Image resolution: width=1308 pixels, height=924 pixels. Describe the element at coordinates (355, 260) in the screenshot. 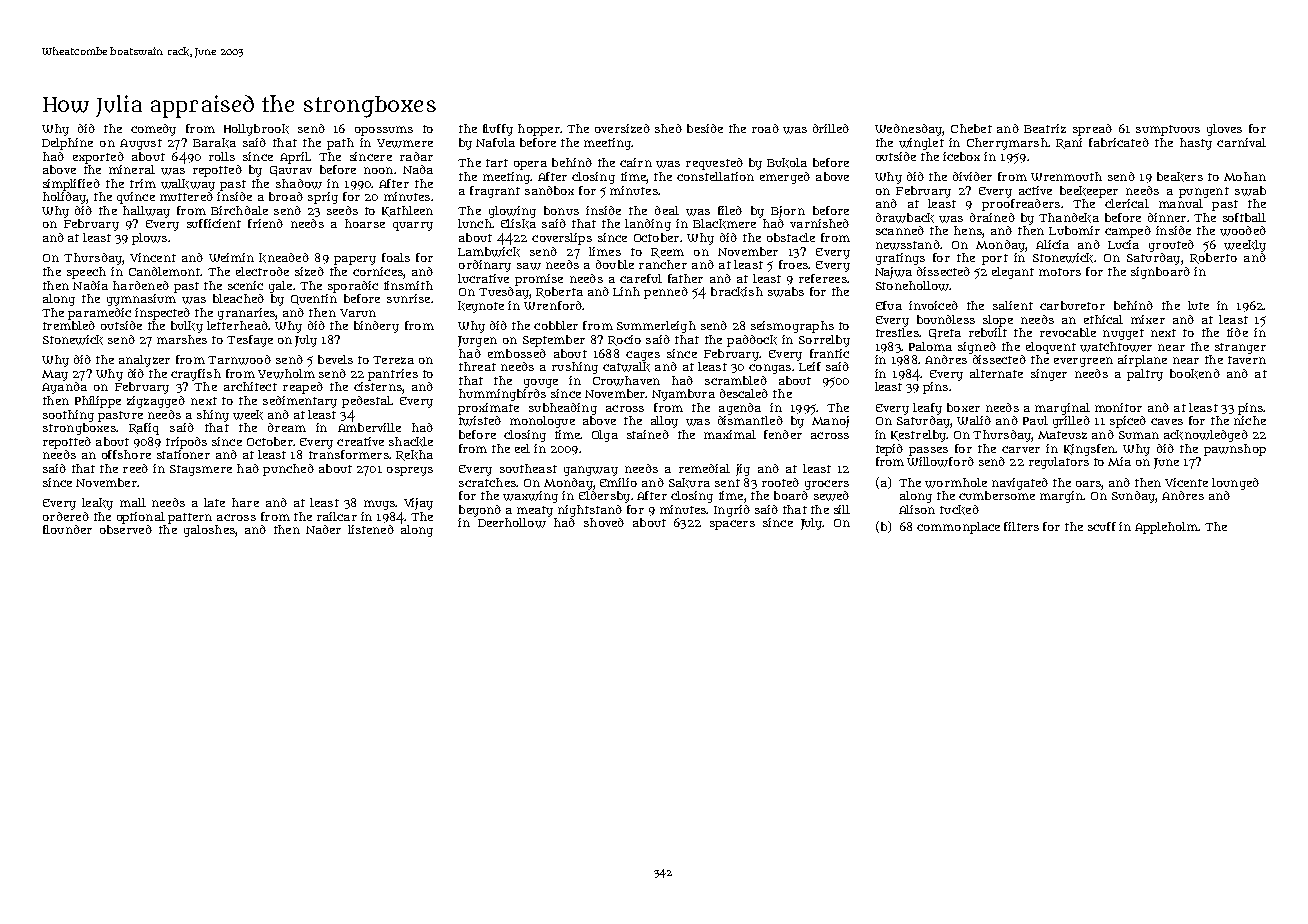

I see `papery` at that location.
